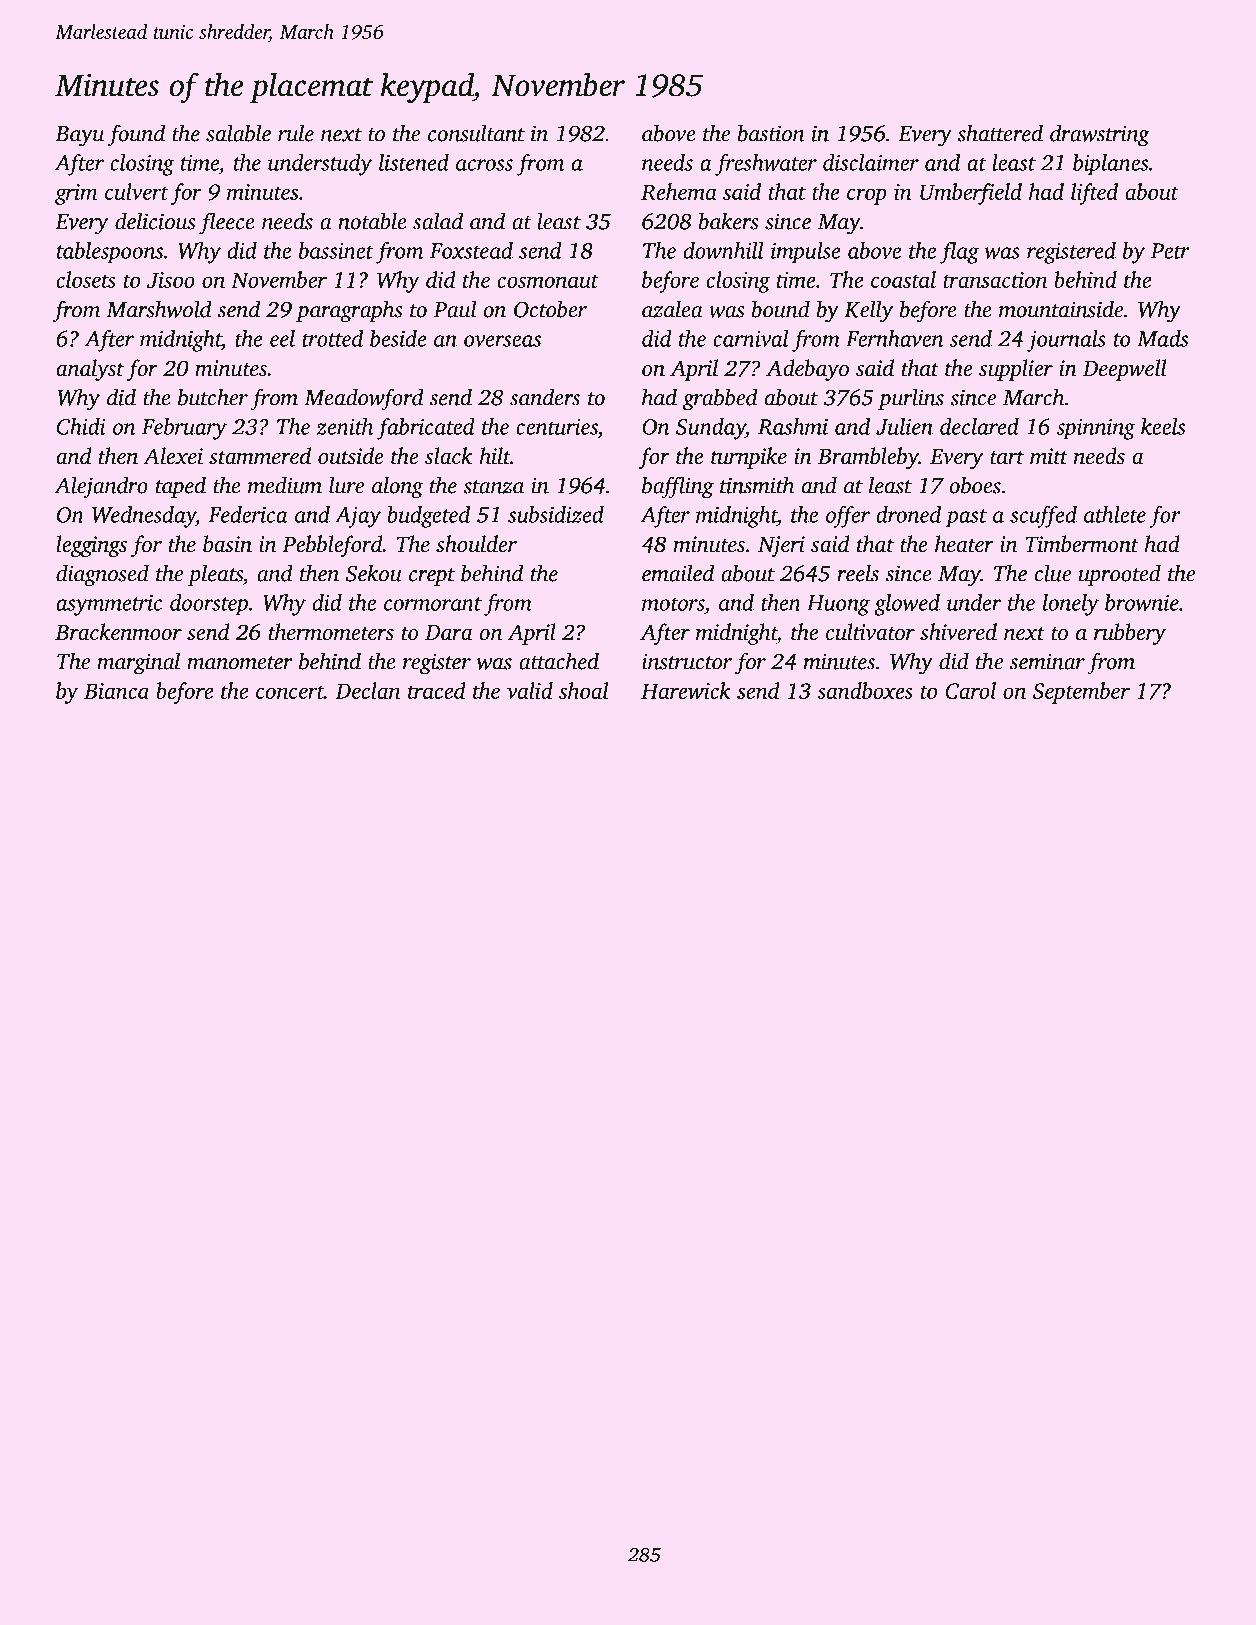  What do you see at coordinates (959, 253) in the screenshot?
I see `flag` at bounding box center [959, 253].
